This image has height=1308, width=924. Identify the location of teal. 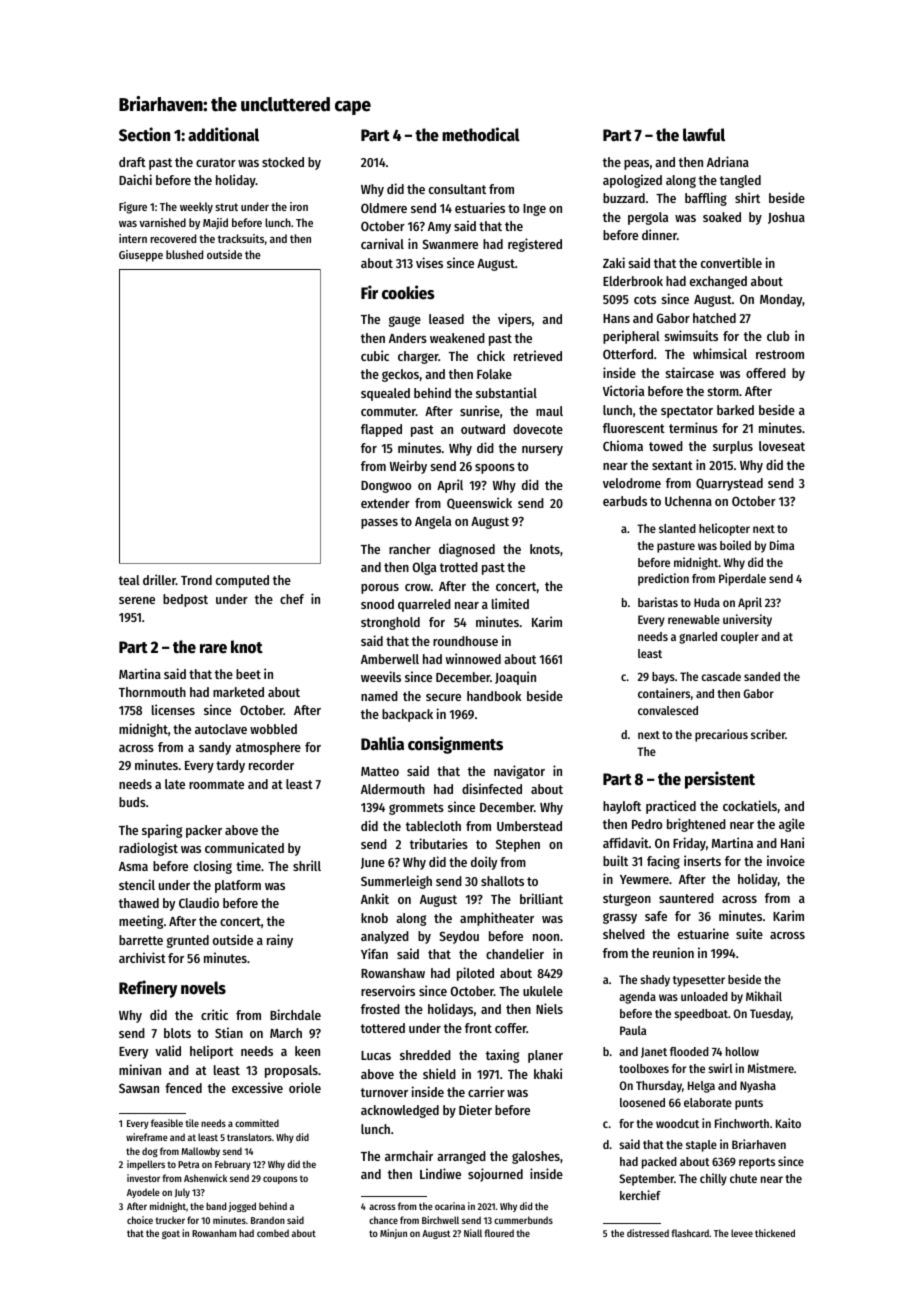
(129, 580).
